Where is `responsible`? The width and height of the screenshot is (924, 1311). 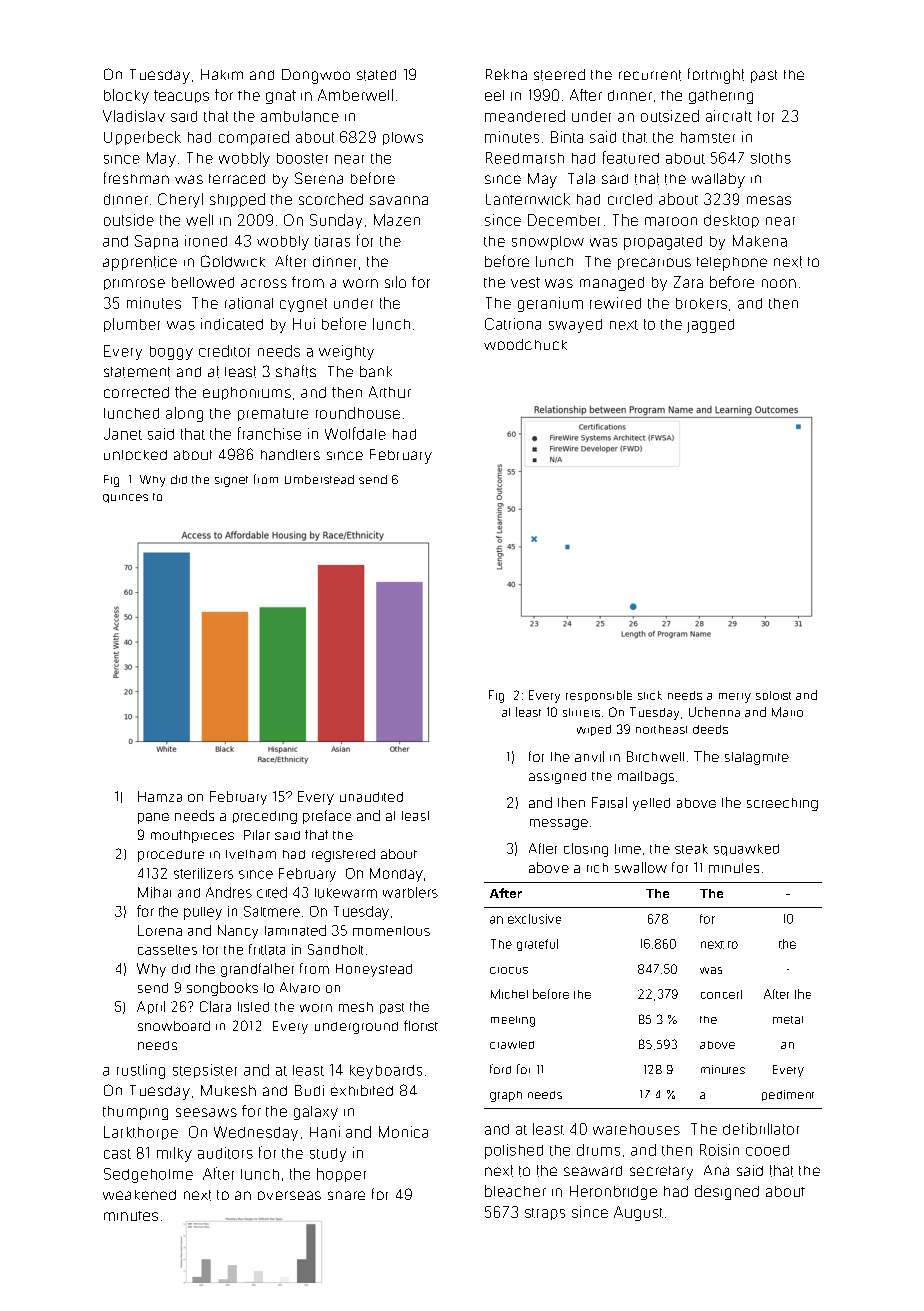 responsible is located at coordinates (599, 696).
